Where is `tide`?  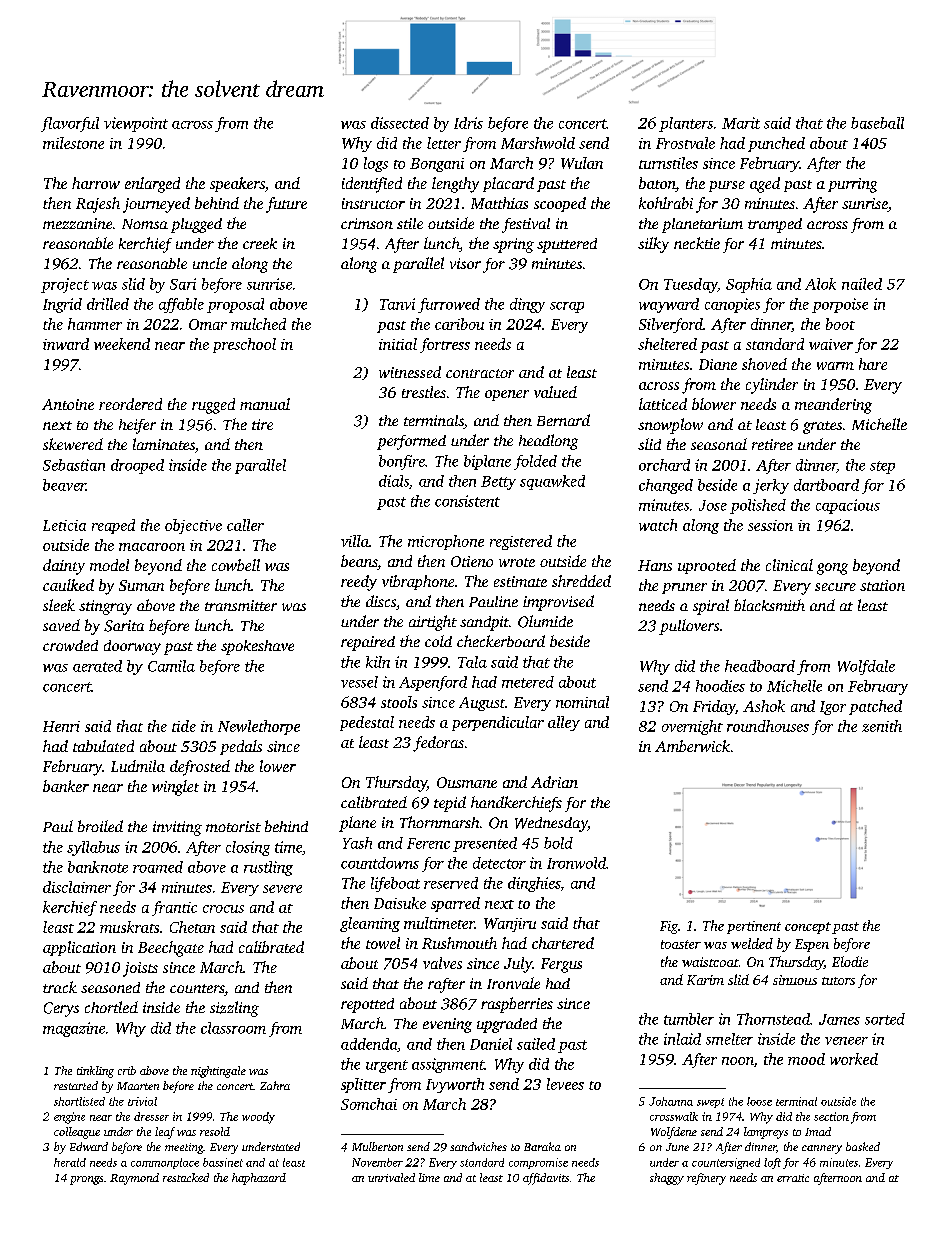 tide is located at coordinates (184, 726).
